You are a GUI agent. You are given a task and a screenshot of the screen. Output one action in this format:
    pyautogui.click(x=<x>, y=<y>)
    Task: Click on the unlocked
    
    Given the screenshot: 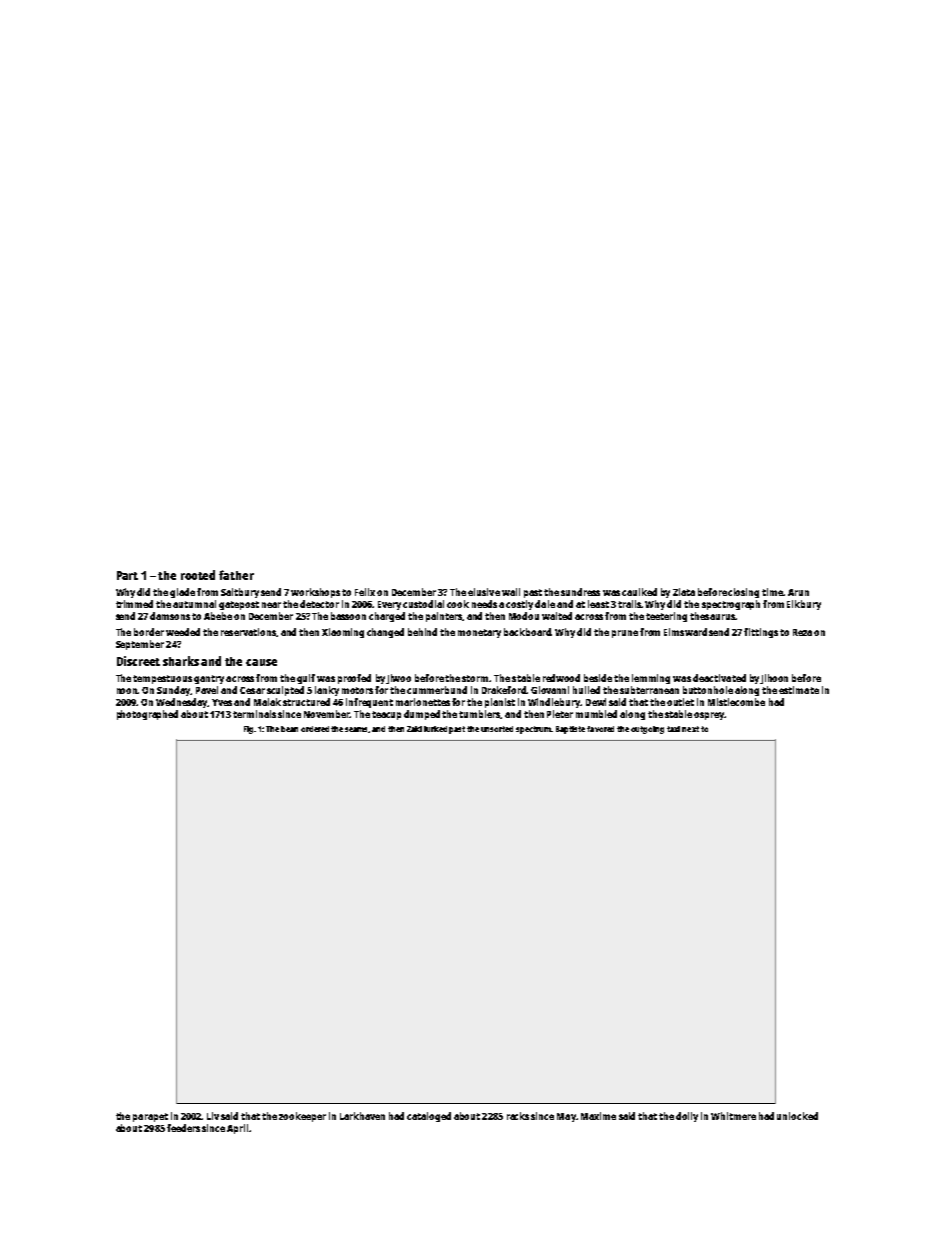 What is the action you would take?
    pyautogui.click(x=797, y=1116)
